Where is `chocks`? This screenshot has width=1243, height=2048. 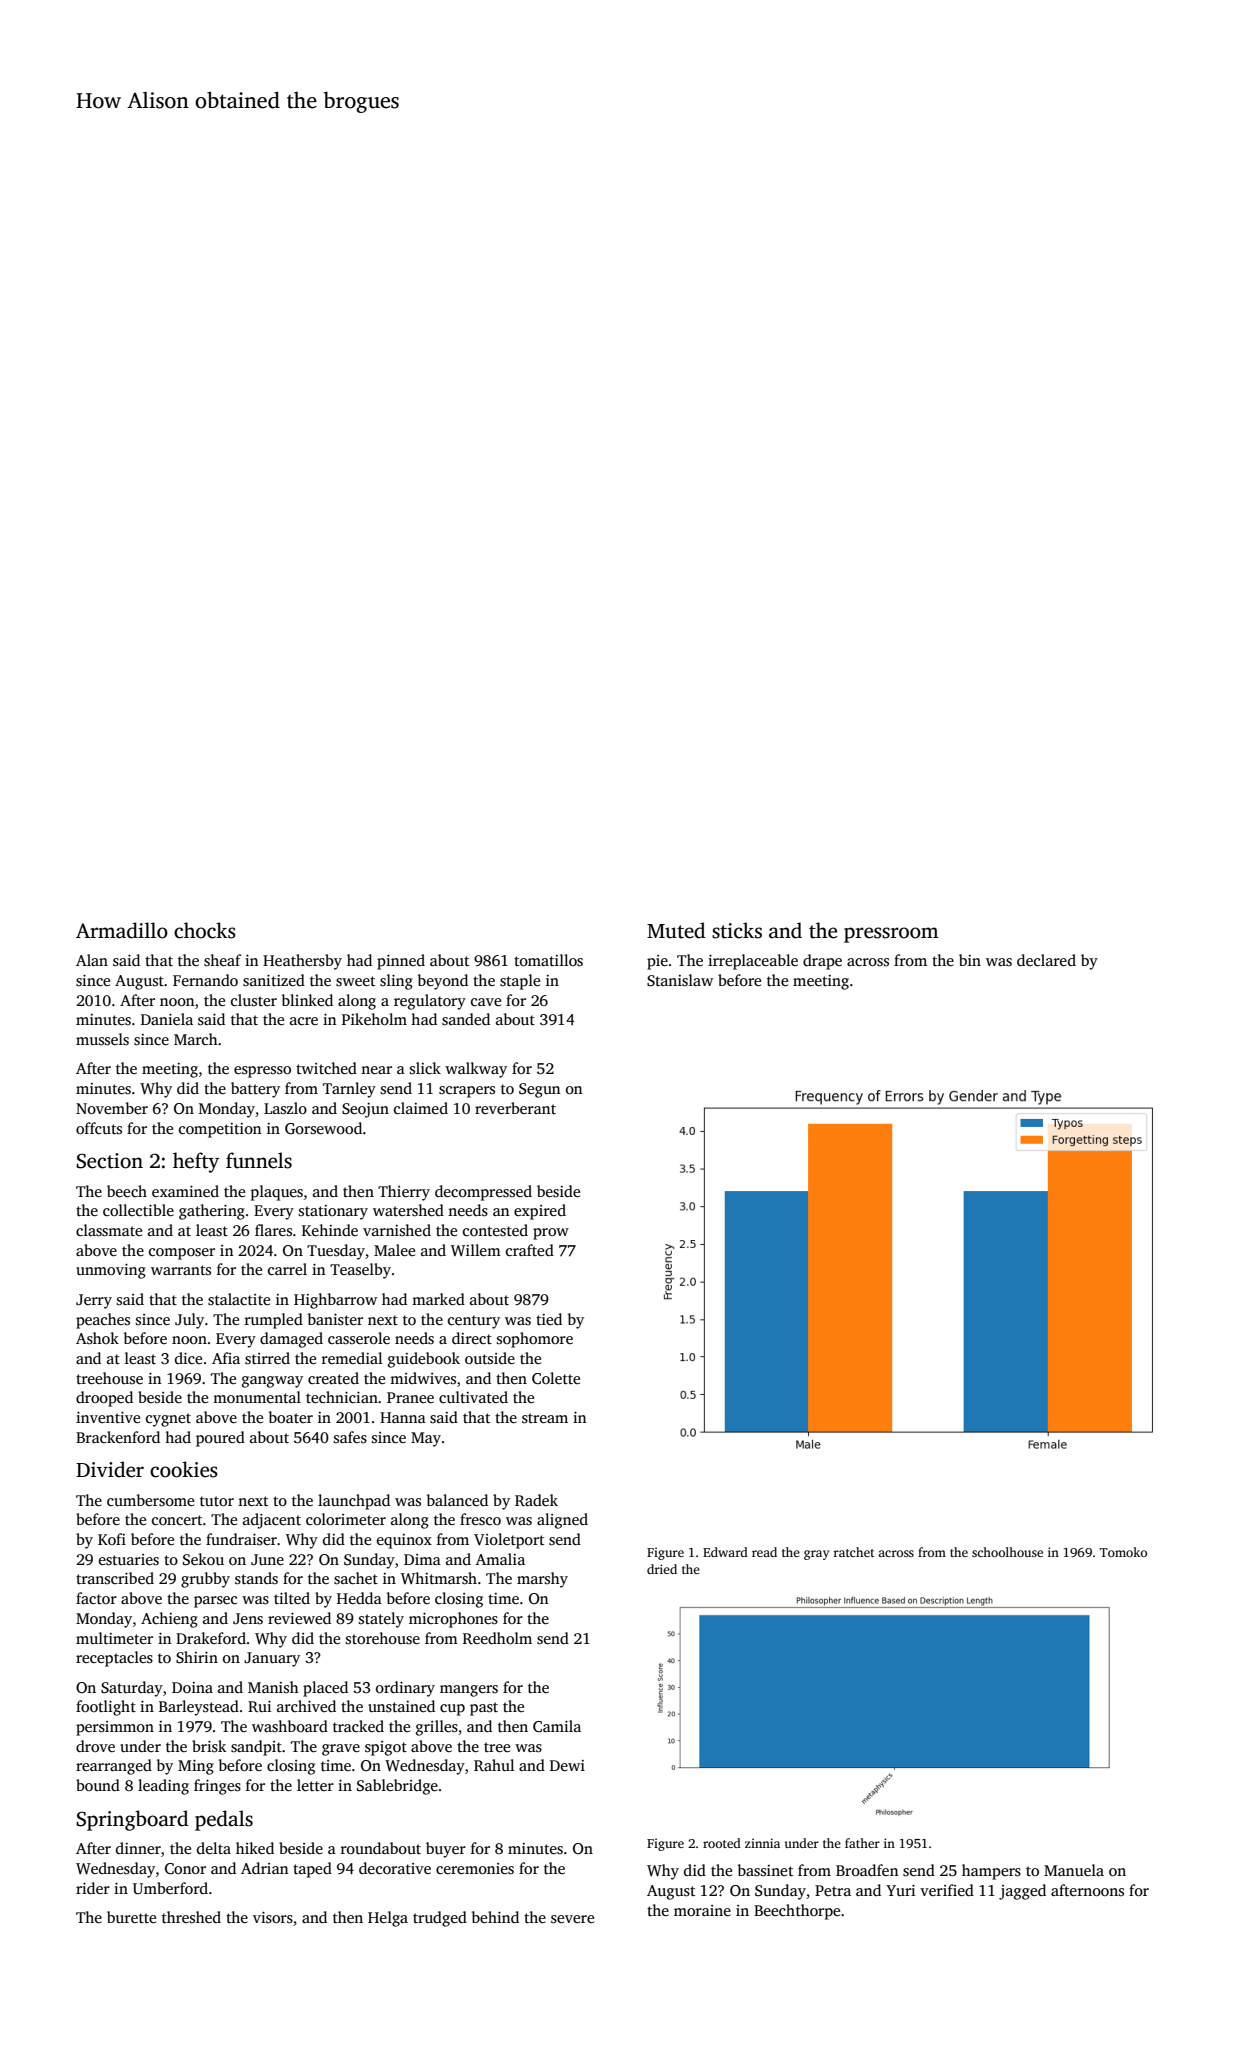 chocks is located at coordinates (205, 930).
